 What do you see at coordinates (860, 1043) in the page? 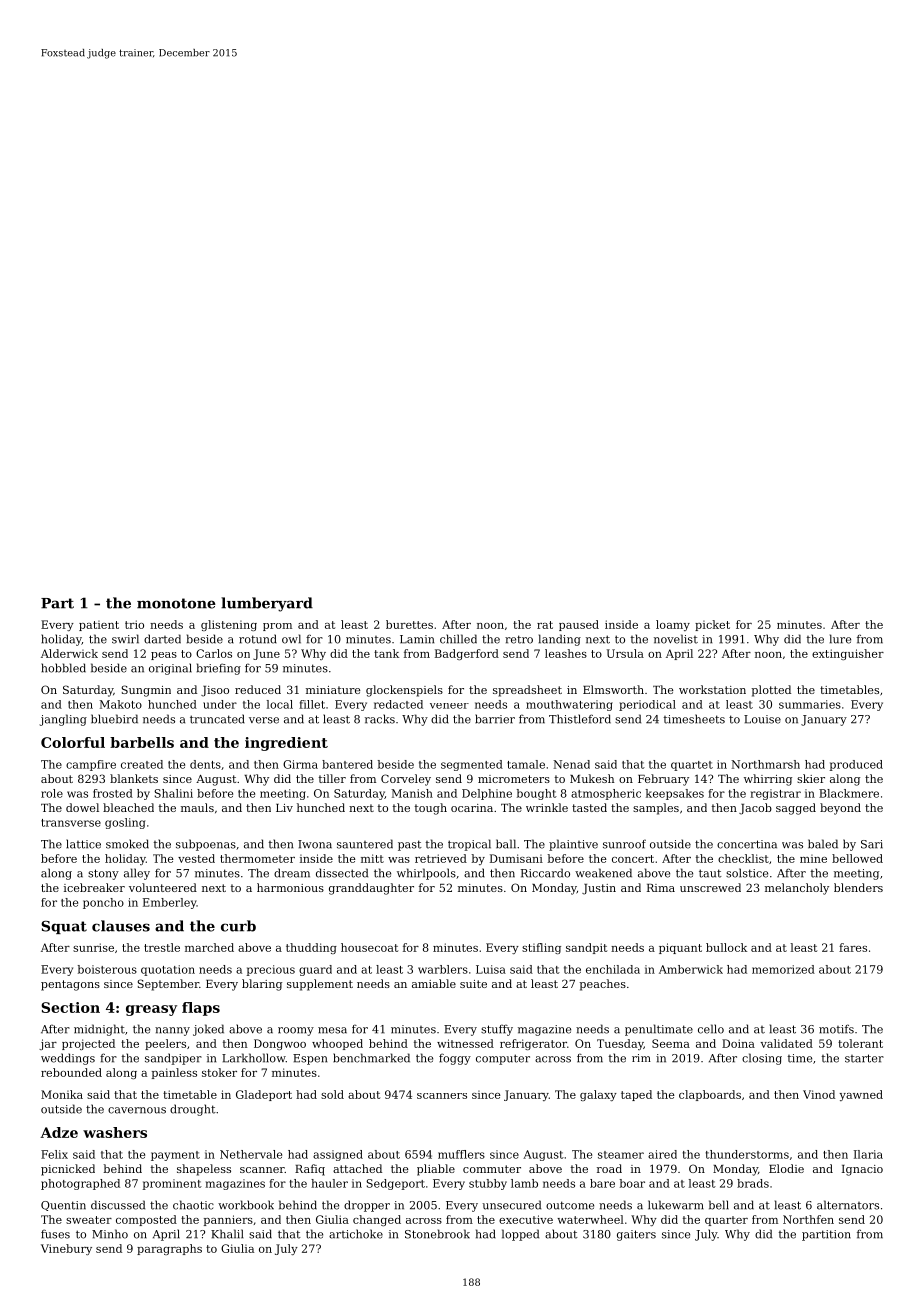
I see `tolerant` at bounding box center [860, 1043].
